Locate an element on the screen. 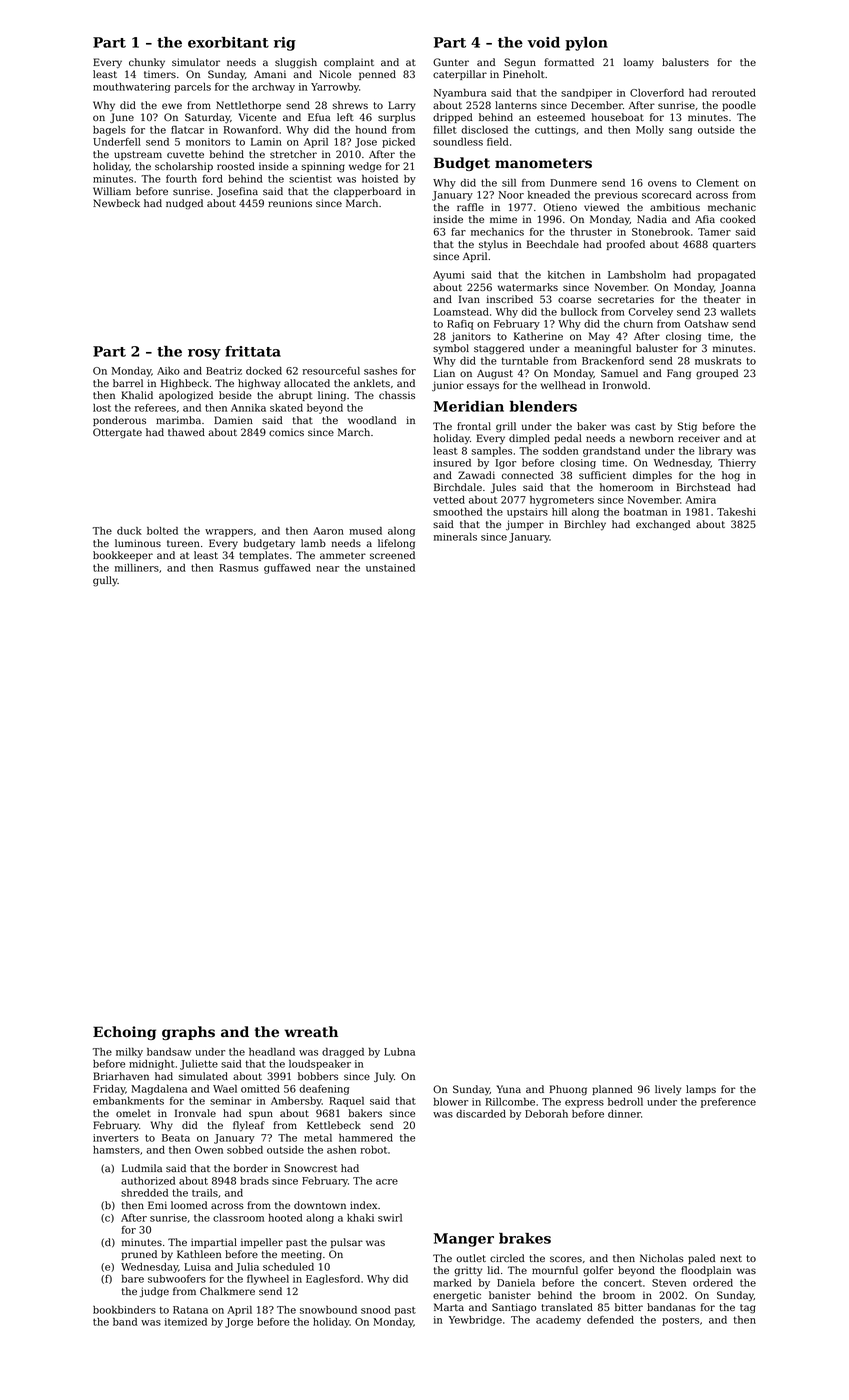  posters is located at coordinates (680, 1321).
